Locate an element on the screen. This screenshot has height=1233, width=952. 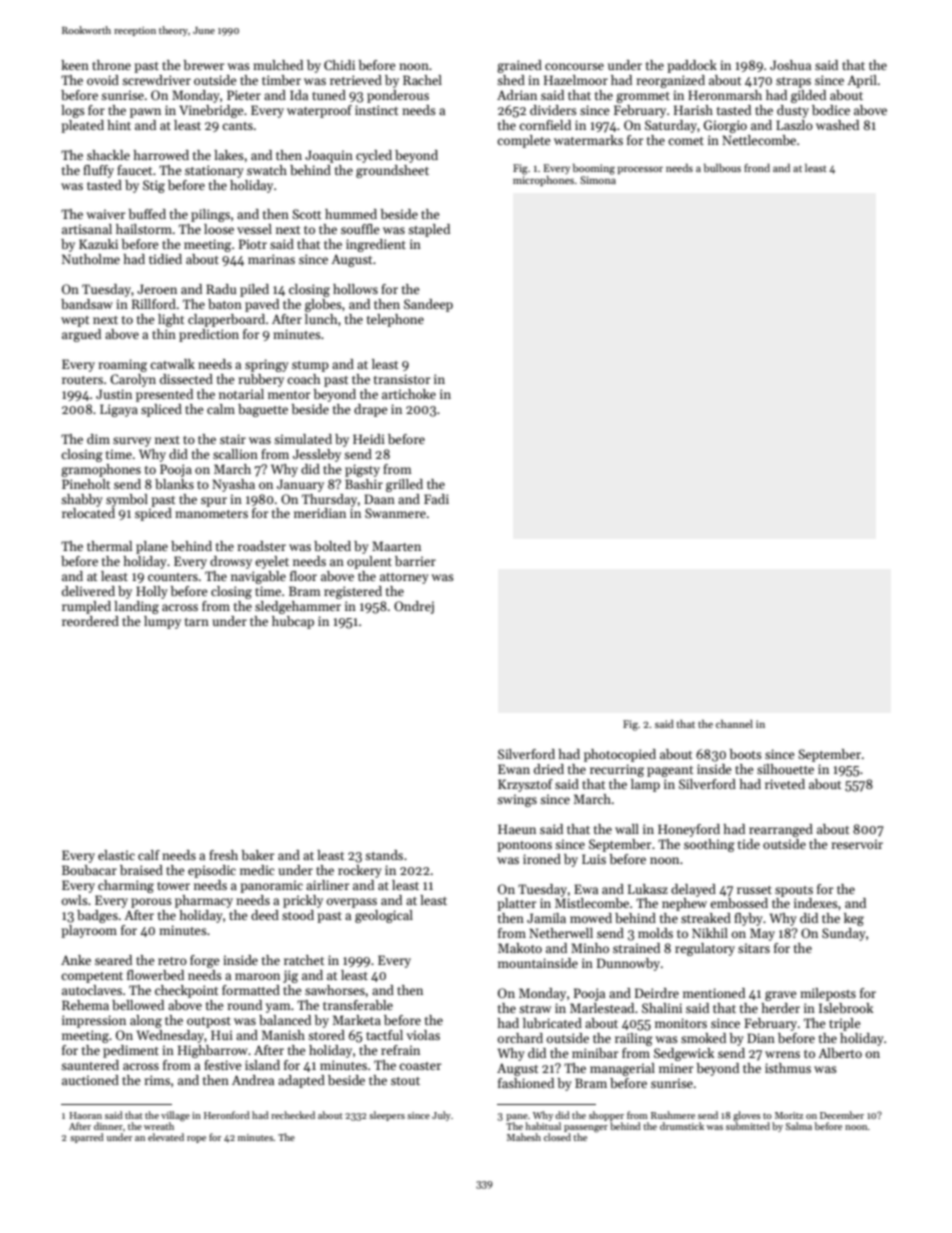
logs is located at coordinates (73, 111).
